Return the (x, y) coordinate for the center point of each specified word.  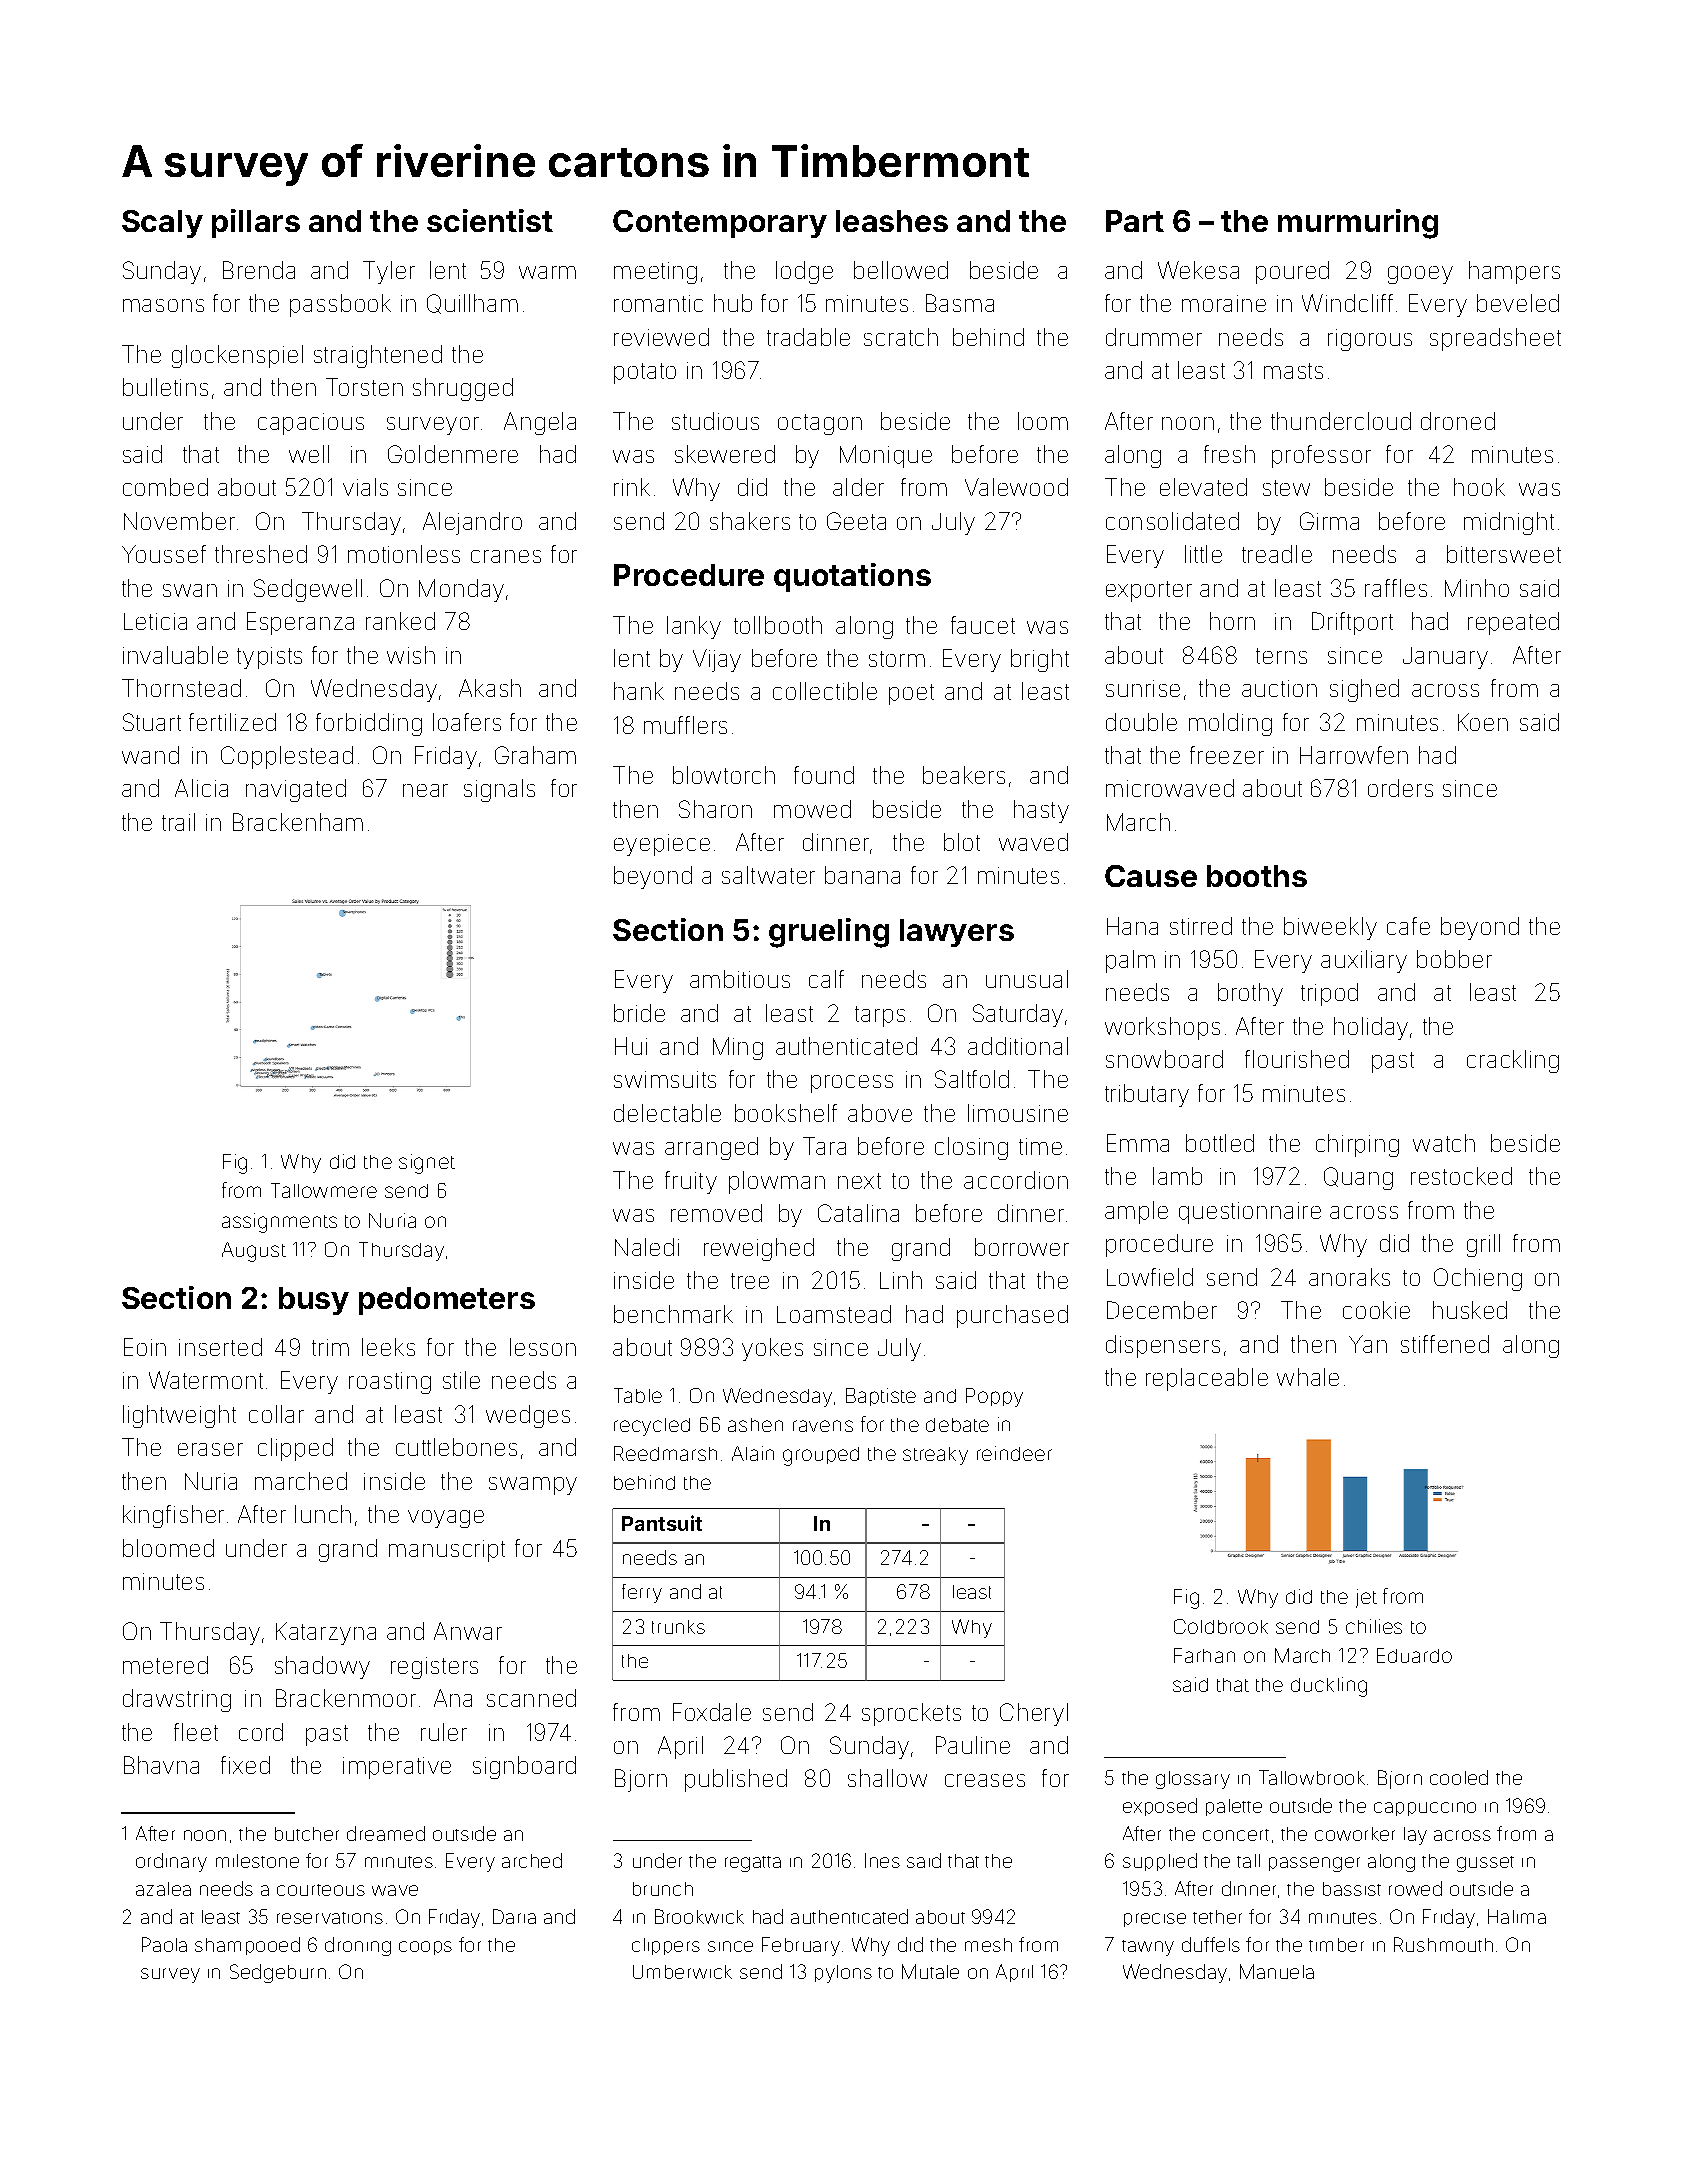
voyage (446, 1519)
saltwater (768, 875)
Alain (753, 1453)
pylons (843, 1974)
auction (1279, 688)
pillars (256, 223)
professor (1321, 456)
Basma (960, 303)
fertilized (232, 722)
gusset (1485, 1864)
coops (425, 1948)
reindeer (1014, 1453)
